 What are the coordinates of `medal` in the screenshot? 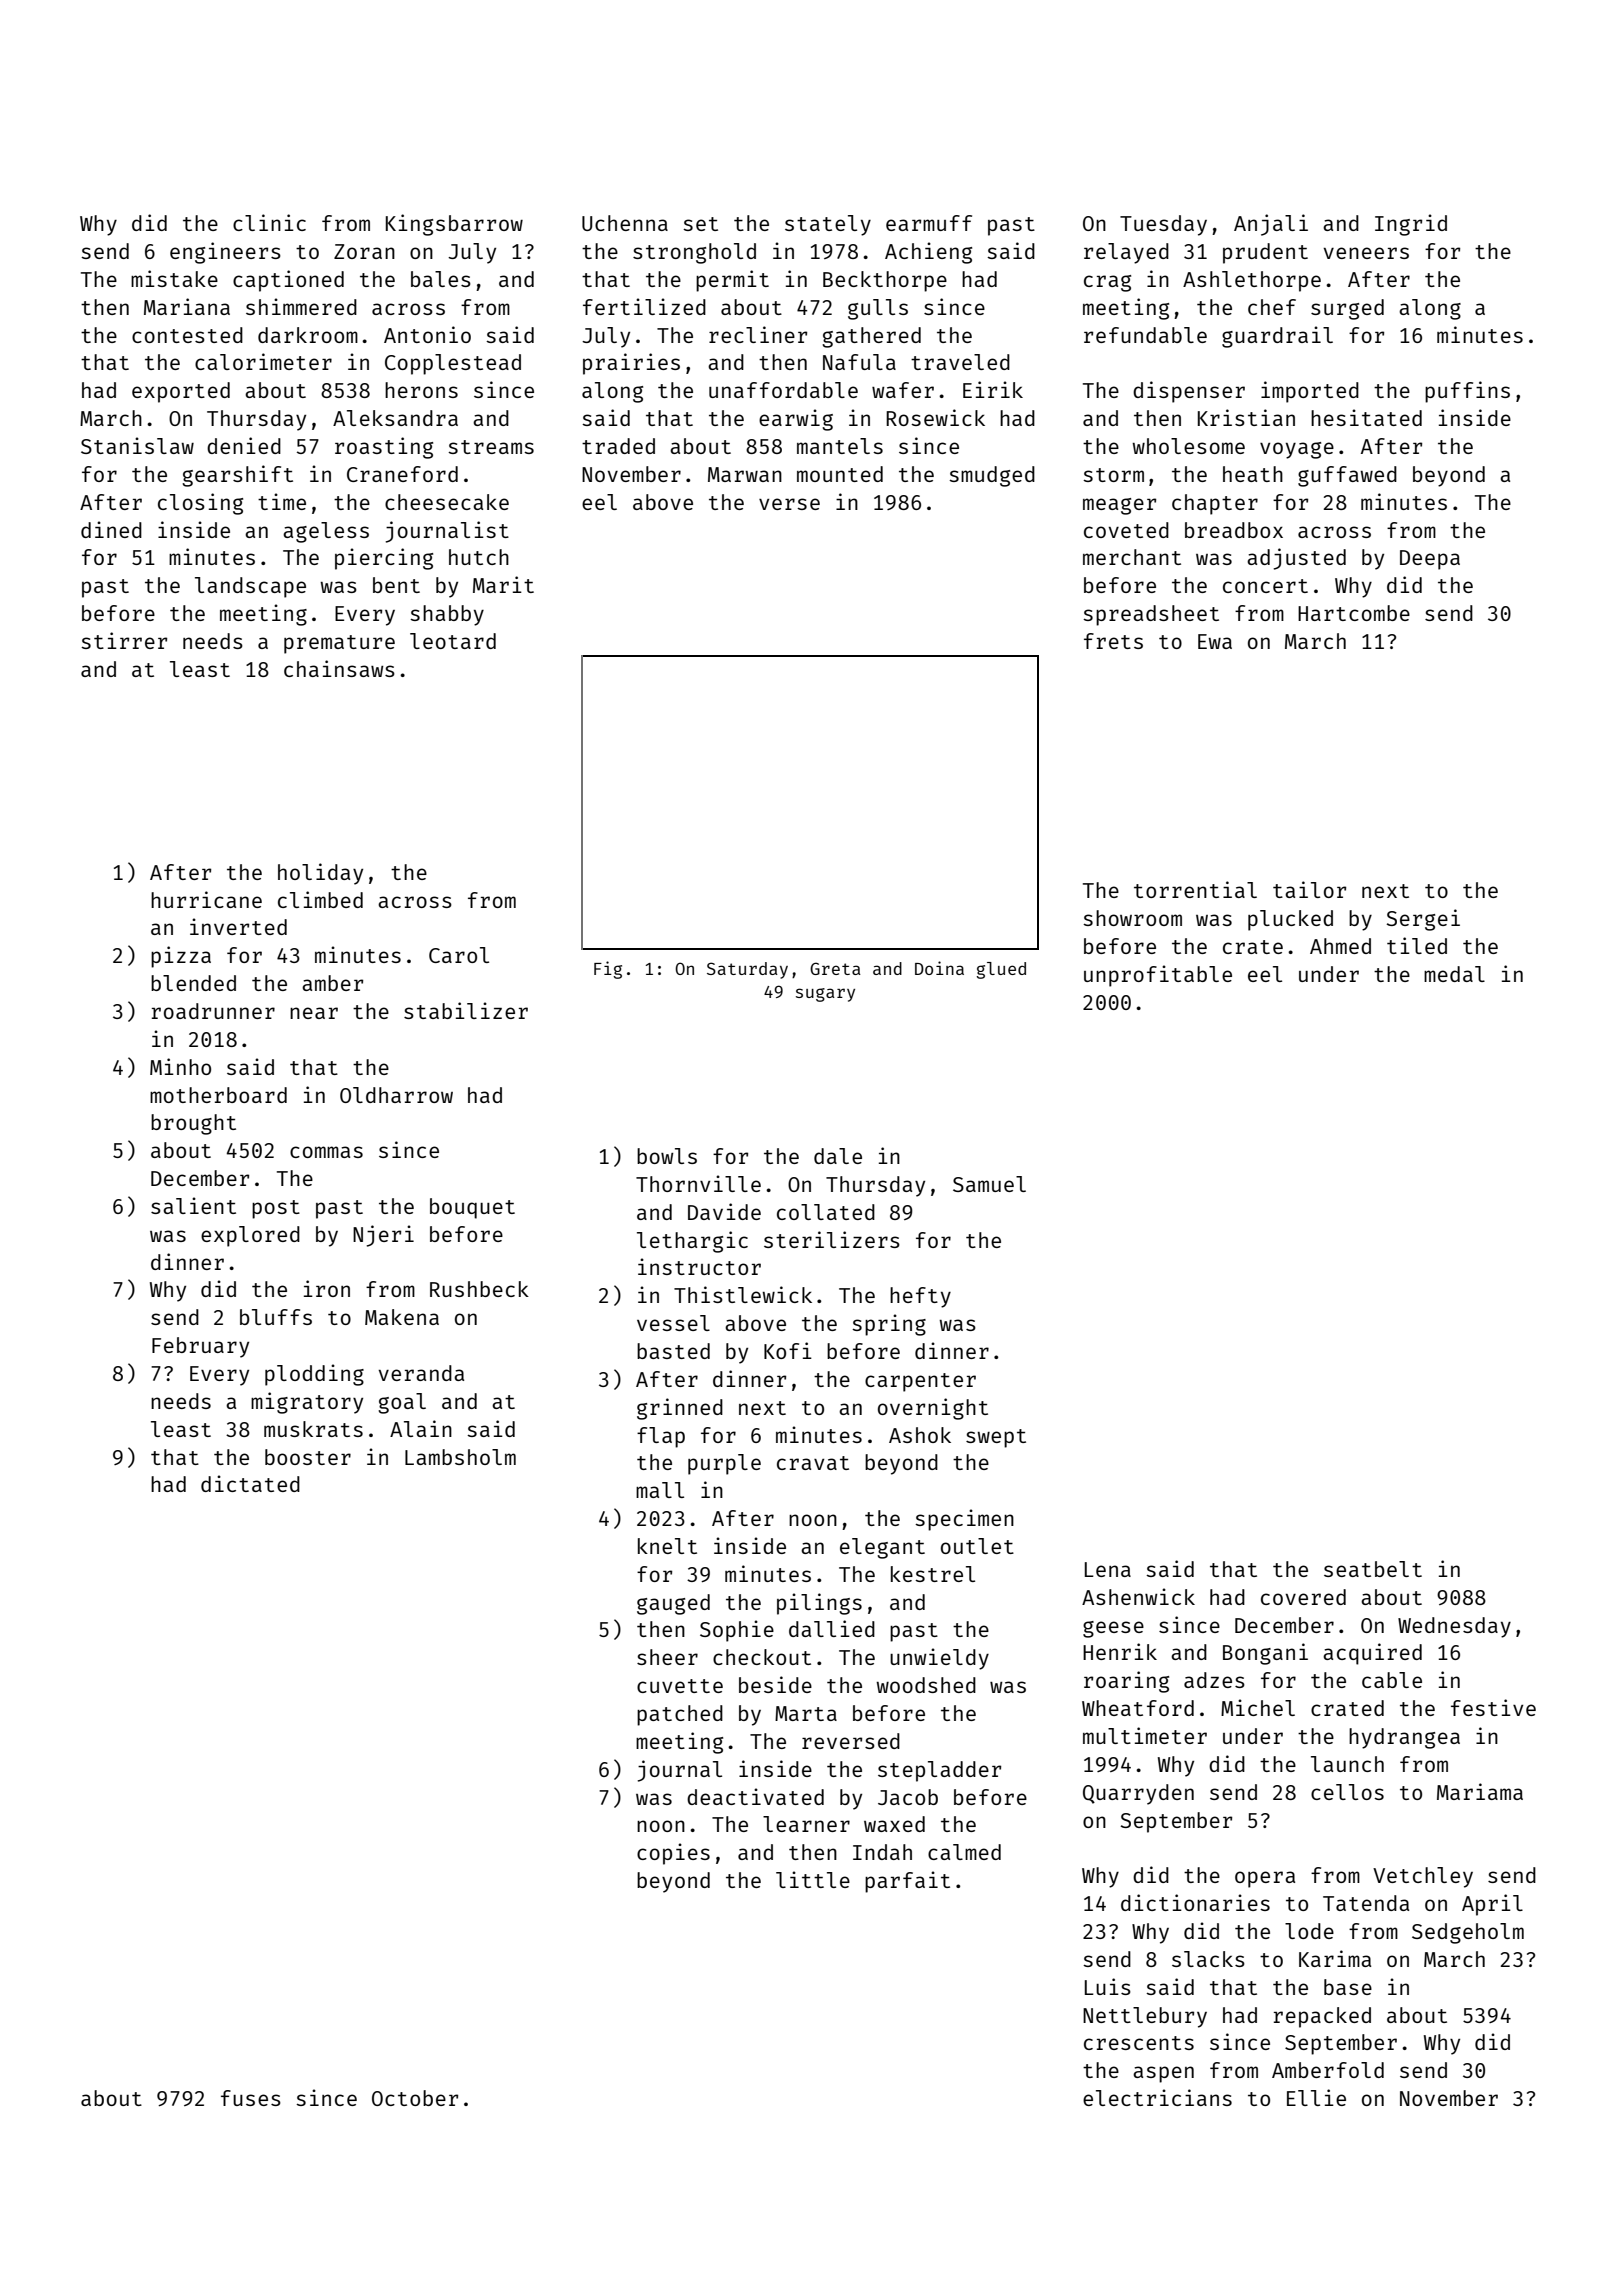 It's located at (1454, 974).
